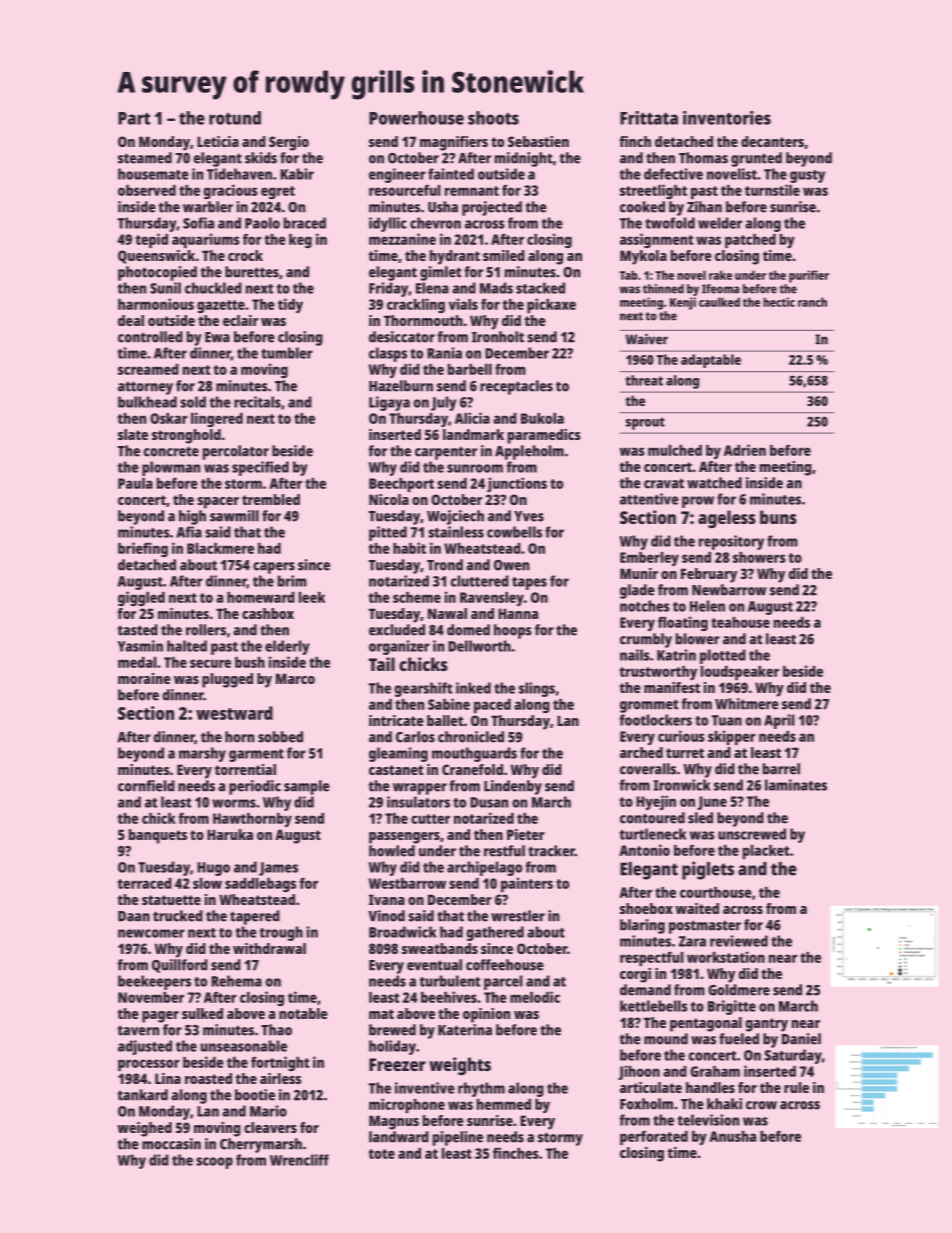  What do you see at coordinates (493, 118) in the screenshot?
I see `shoots` at bounding box center [493, 118].
